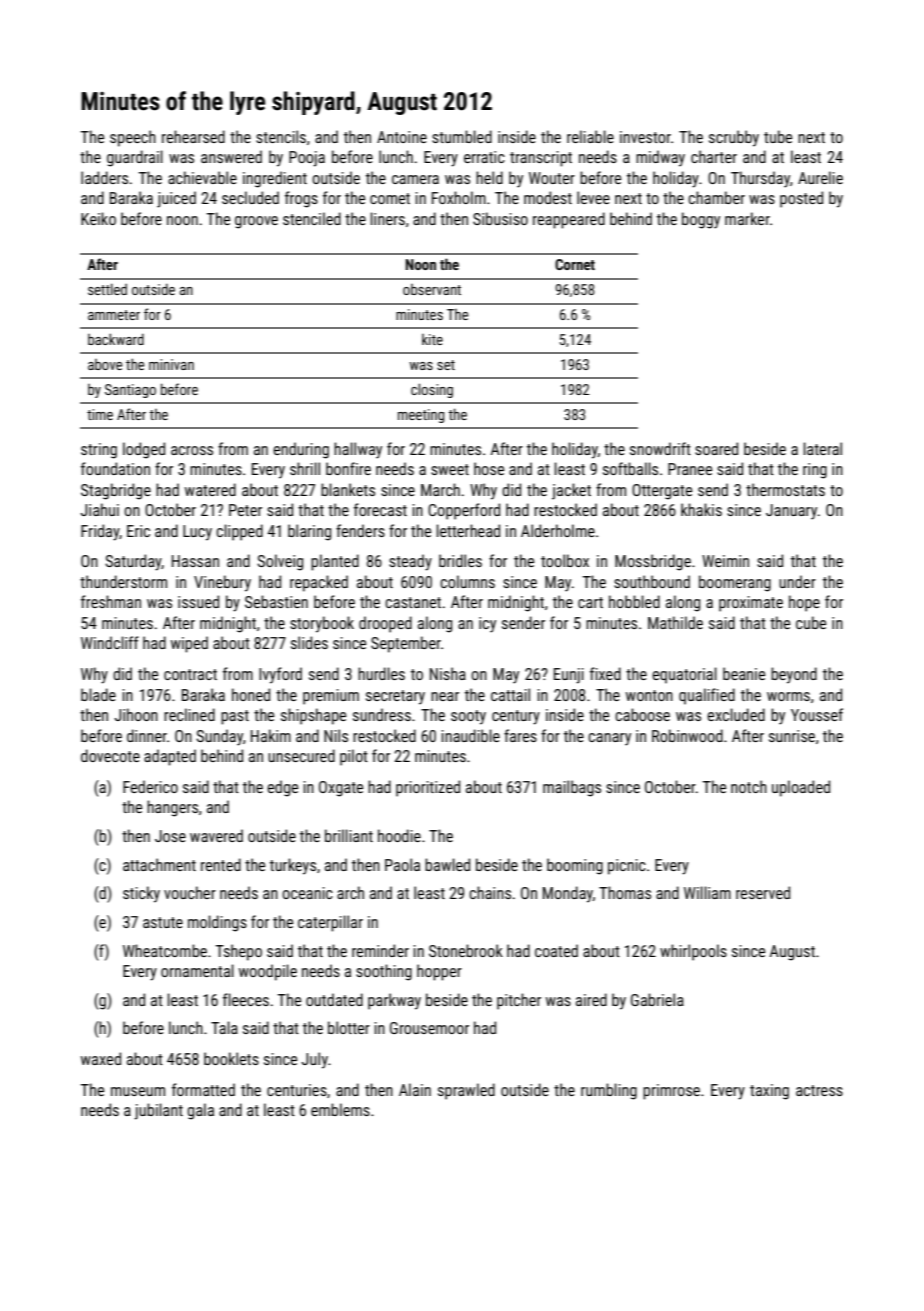 The height and width of the document is (1311, 924). What do you see at coordinates (701, 220) in the document?
I see `boggy` at bounding box center [701, 220].
